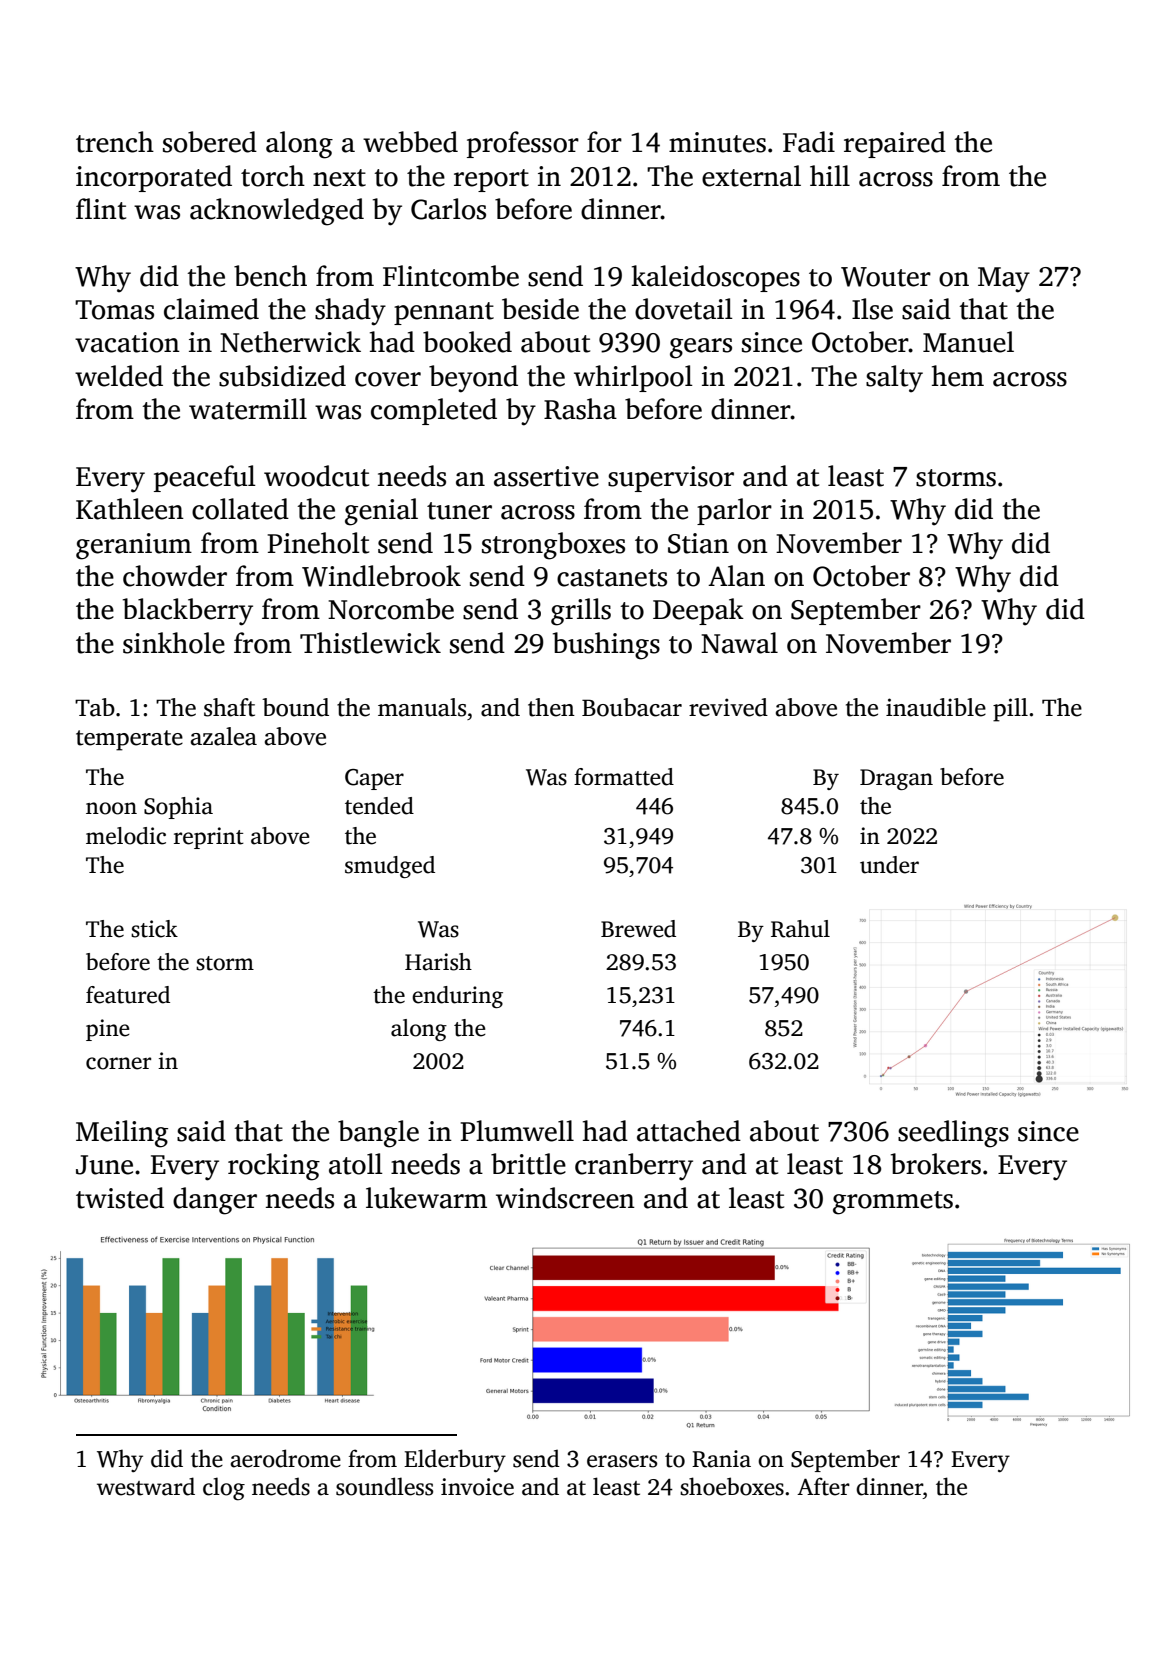 The image size is (1165, 1654). I want to click on repaired, so click(895, 144).
